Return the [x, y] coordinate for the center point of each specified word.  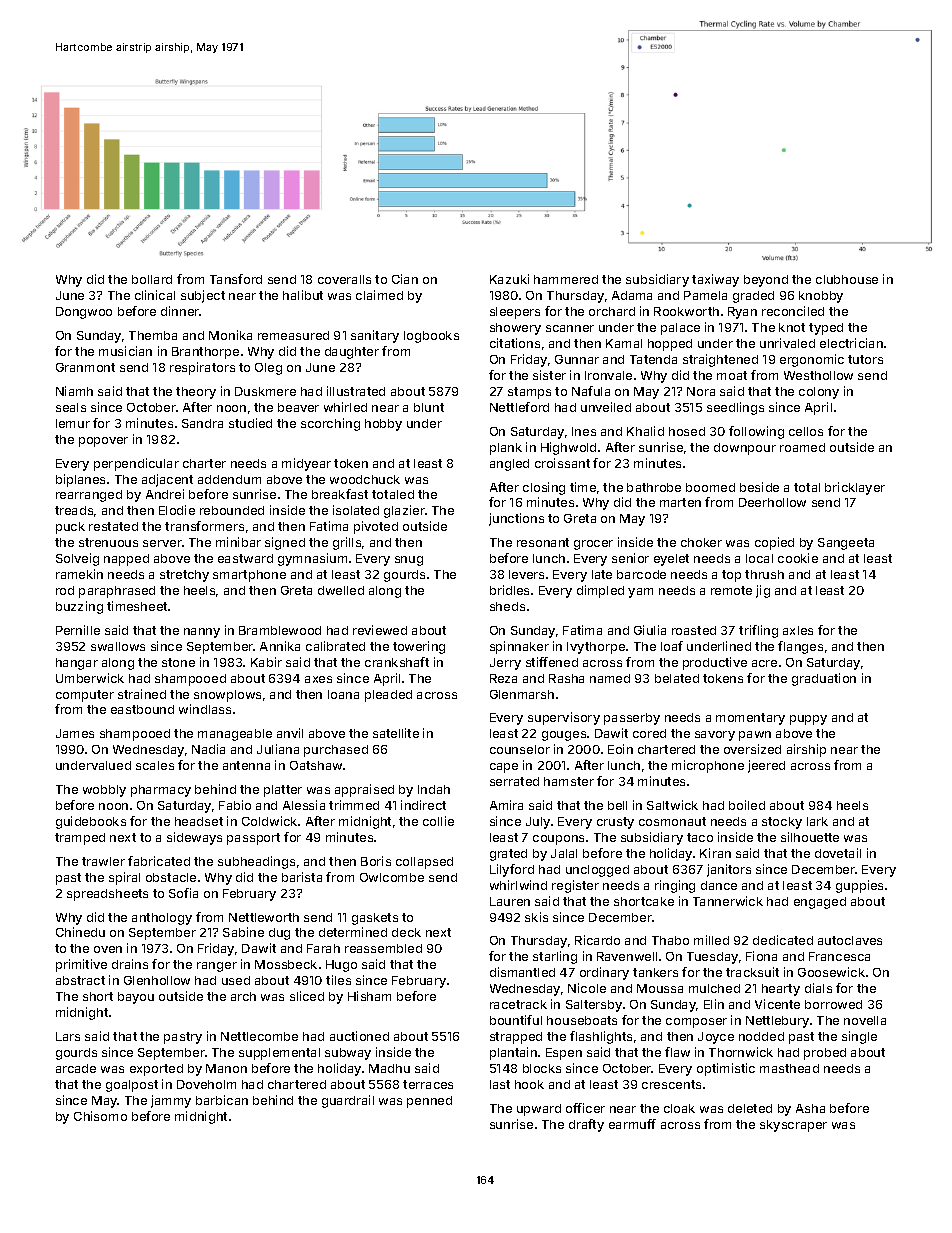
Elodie [177, 510]
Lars [68, 1036]
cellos [806, 431]
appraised [364, 790]
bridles [509, 590]
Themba [153, 335]
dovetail [838, 853]
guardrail [348, 1101]
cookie [798, 558]
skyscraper [793, 1126]
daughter [352, 353]
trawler [103, 861]
